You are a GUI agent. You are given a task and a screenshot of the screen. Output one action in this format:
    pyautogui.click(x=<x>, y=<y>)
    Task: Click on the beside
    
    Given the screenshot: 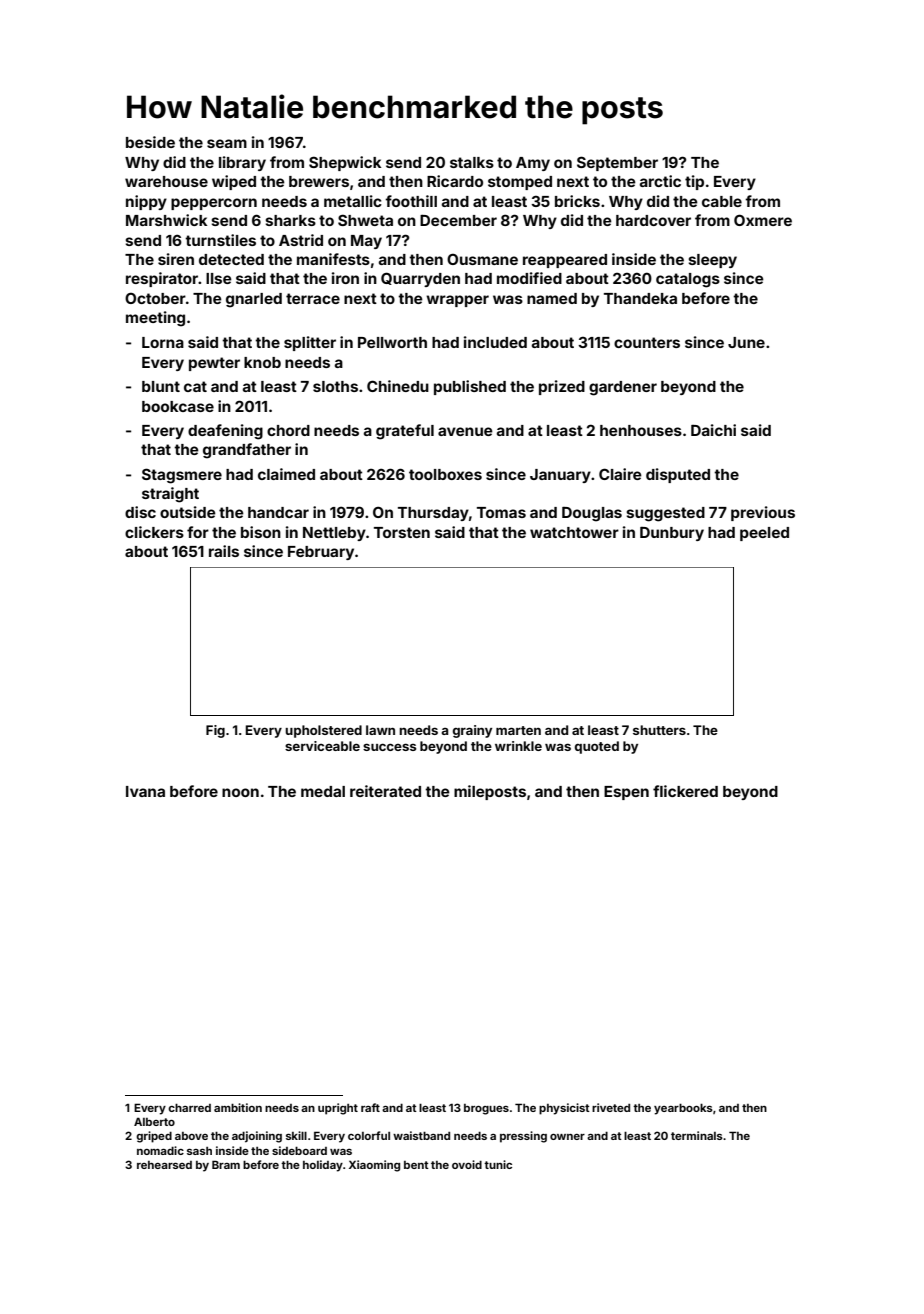 What is the action you would take?
    pyautogui.click(x=150, y=142)
